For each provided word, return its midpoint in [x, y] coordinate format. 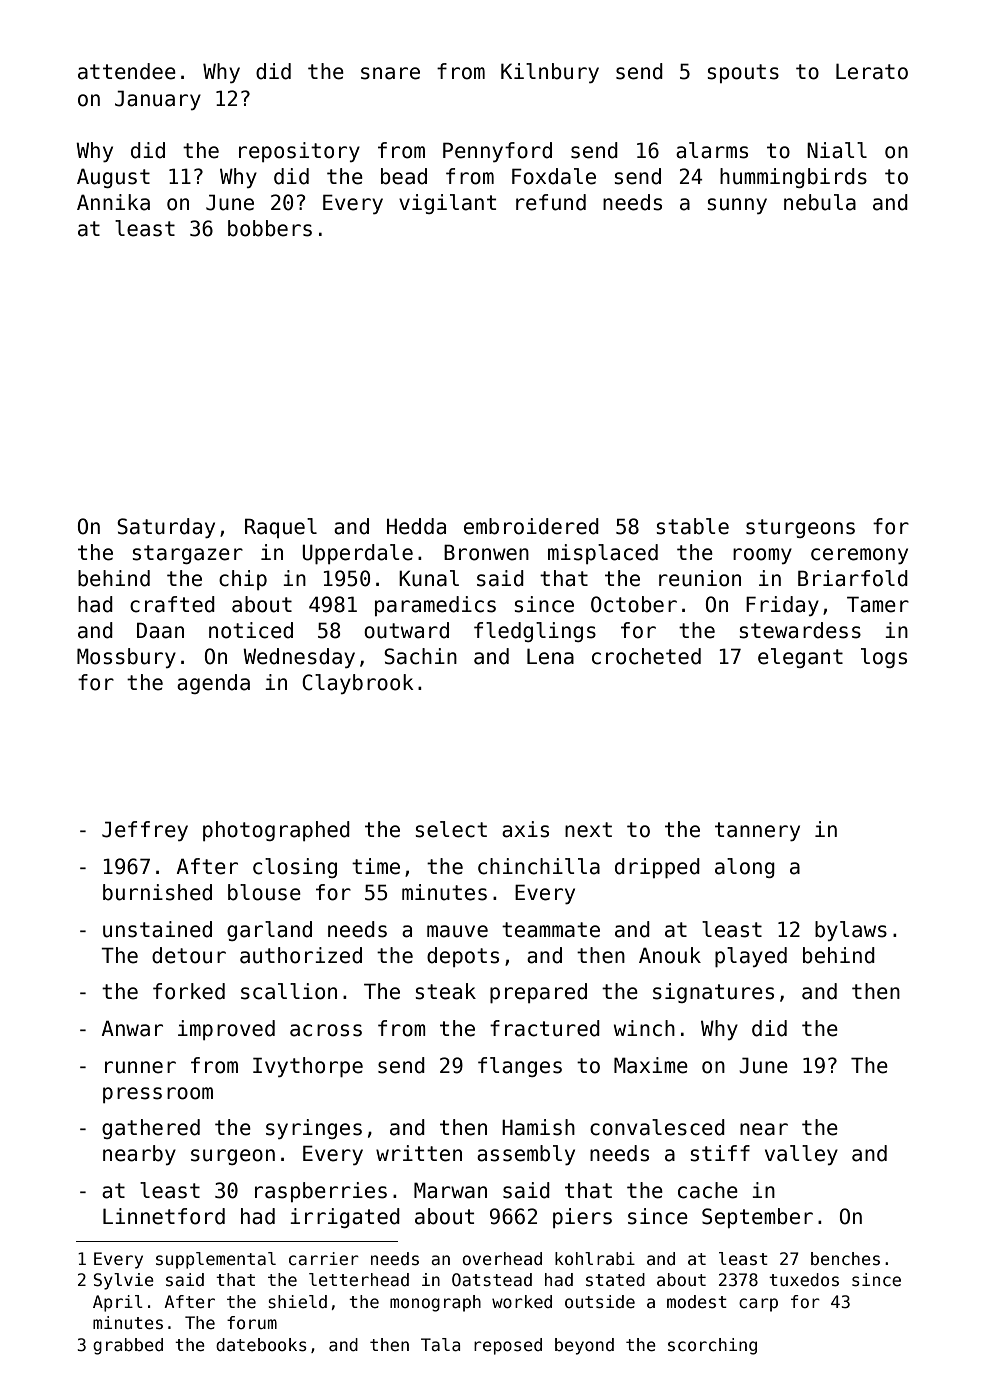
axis [525, 829]
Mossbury [126, 658]
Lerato [872, 71]
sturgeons [800, 528]
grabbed [128, 1346]
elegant [800, 658]
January [158, 100]
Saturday [166, 528]
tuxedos [804, 1280]
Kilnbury [550, 73]
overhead [502, 1259]
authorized [301, 955]
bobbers [270, 228]
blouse [264, 892]
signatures [713, 993]
